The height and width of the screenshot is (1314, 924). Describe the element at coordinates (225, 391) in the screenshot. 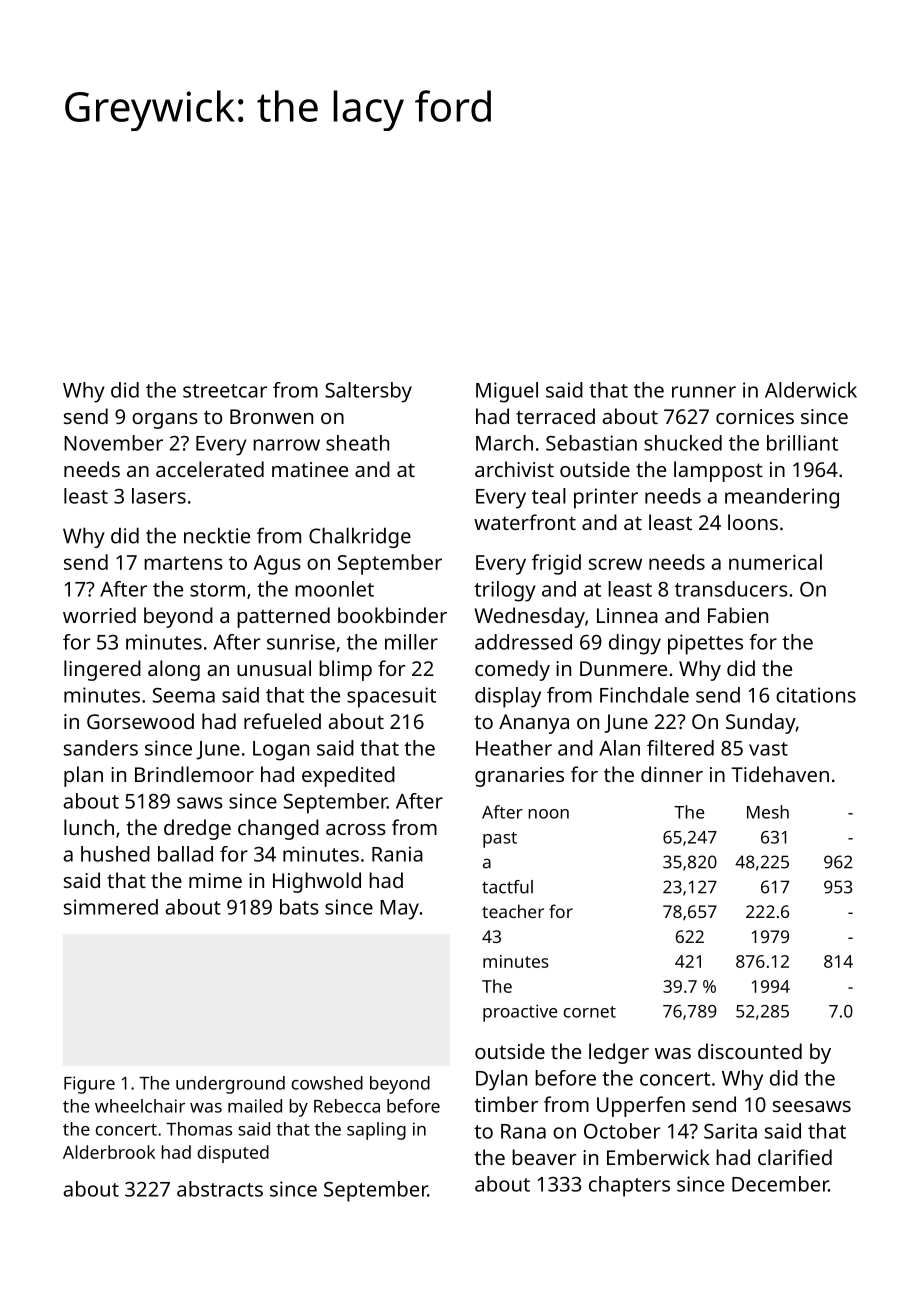

I see `streetcar` at that location.
